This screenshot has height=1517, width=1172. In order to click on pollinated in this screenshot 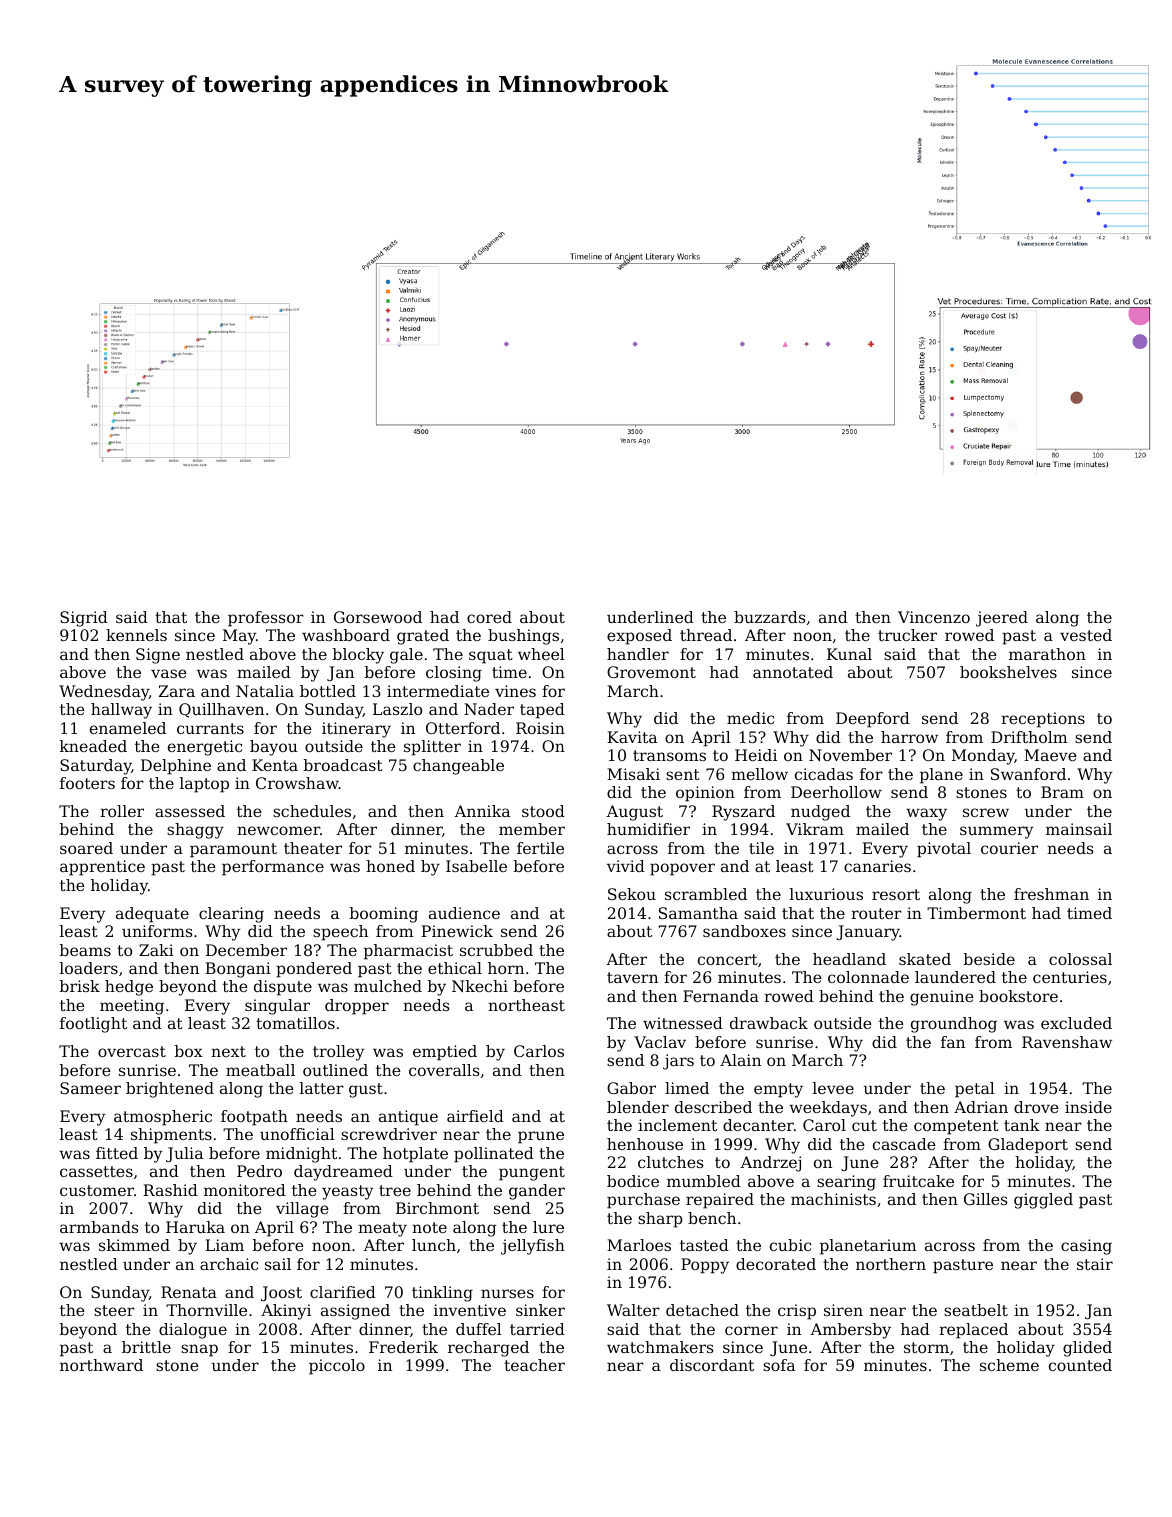, I will do `click(494, 1155)`.
